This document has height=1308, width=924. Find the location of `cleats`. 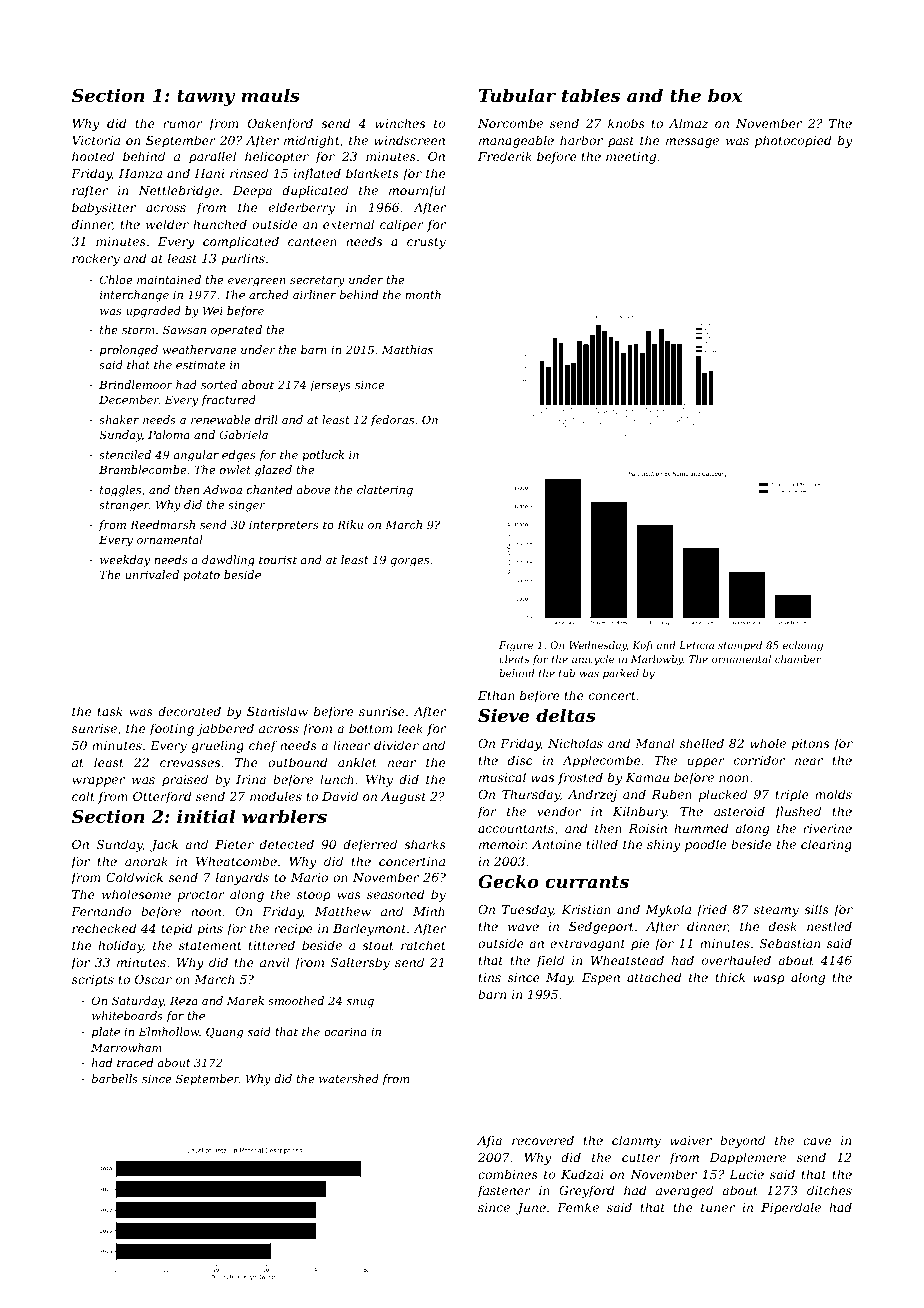

cleats is located at coordinates (514, 659).
